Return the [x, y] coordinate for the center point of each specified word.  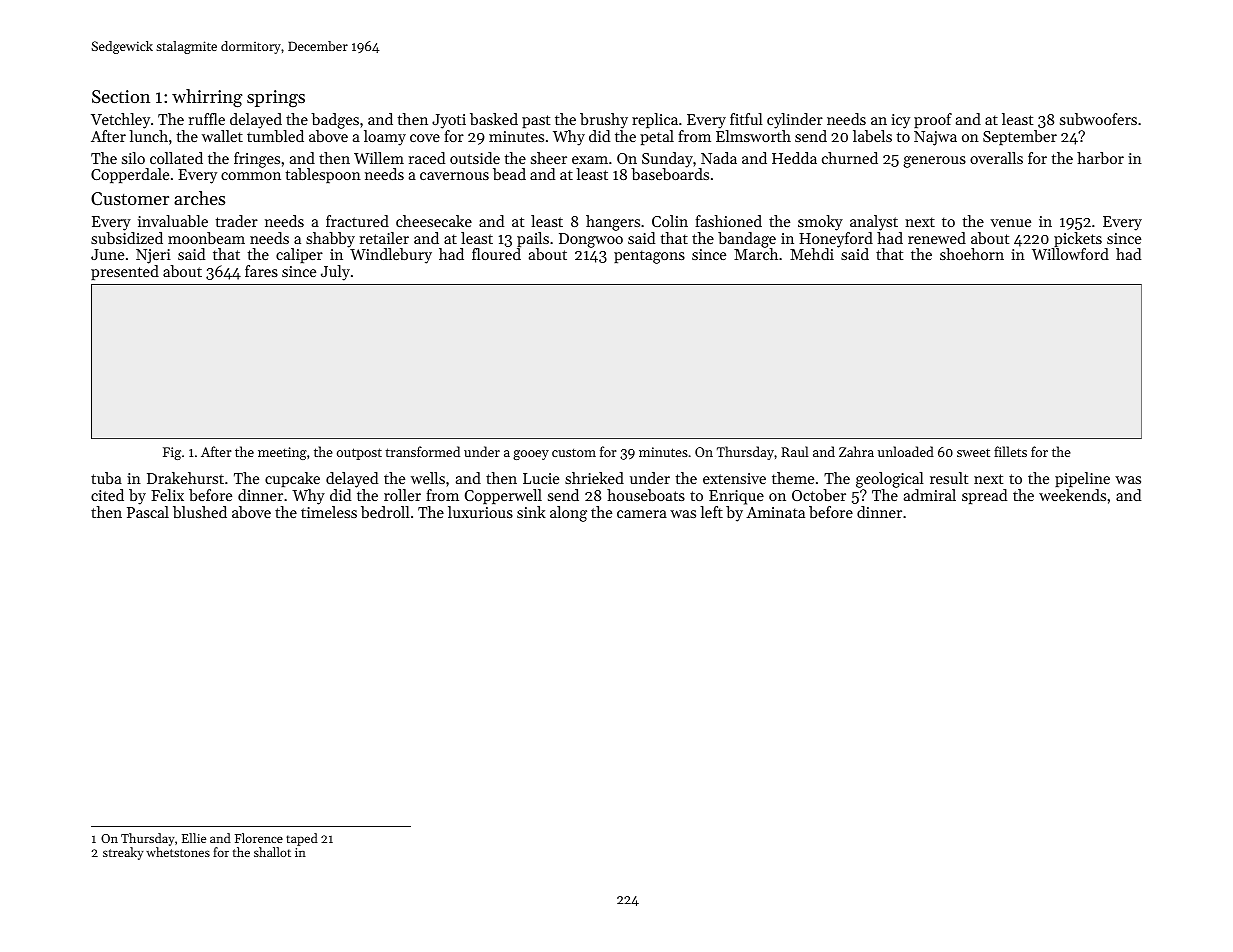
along [568, 514]
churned [850, 158]
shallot [272, 852]
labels [872, 136]
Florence [259, 838]
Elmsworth [753, 136]
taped [302, 839]
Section [121, 96]
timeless [329, 512]
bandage [747, 240]
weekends [1072, 495]
